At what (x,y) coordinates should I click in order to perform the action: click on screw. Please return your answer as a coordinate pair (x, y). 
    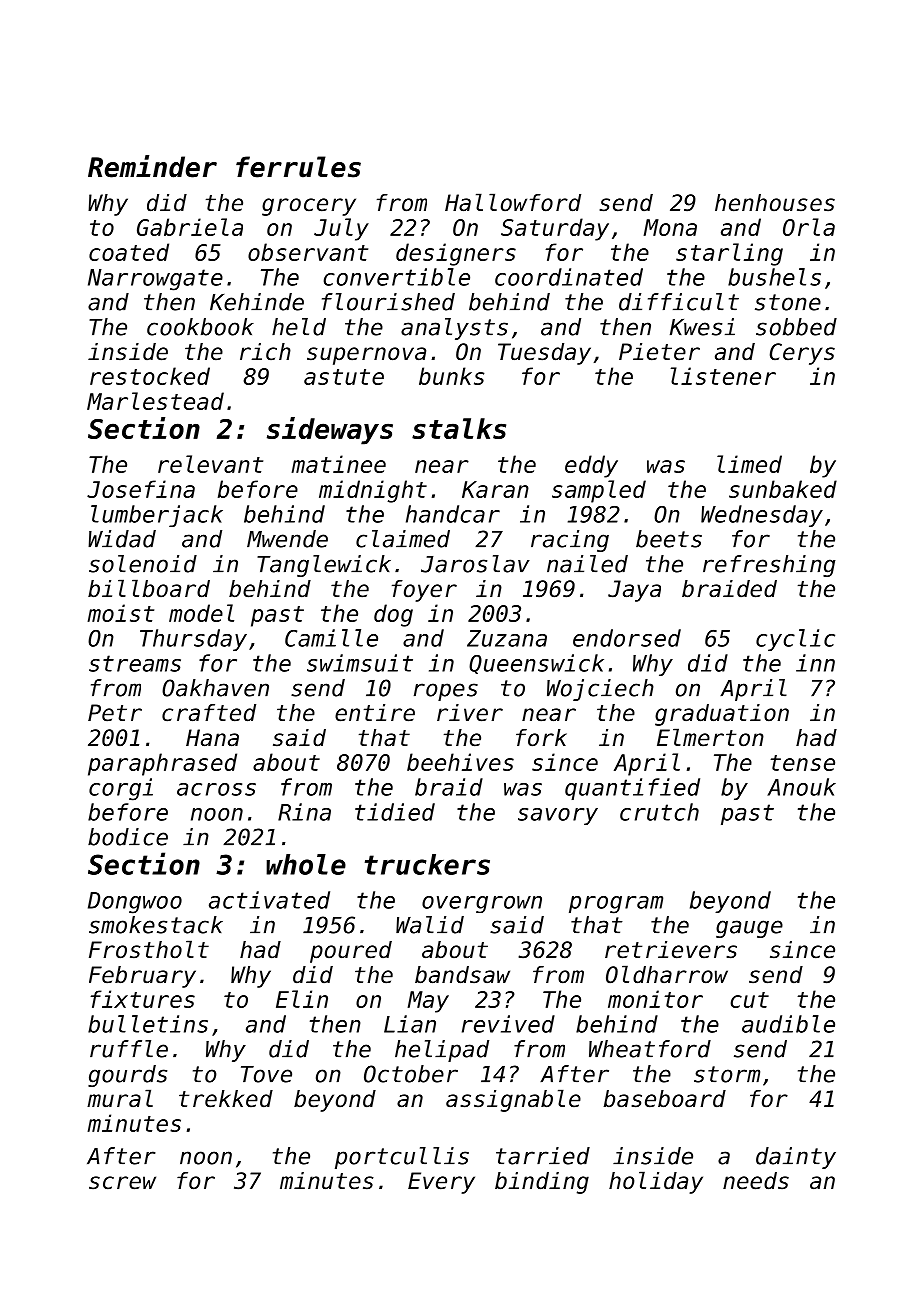
    Looking at the image, I should click on (122, 1183).
